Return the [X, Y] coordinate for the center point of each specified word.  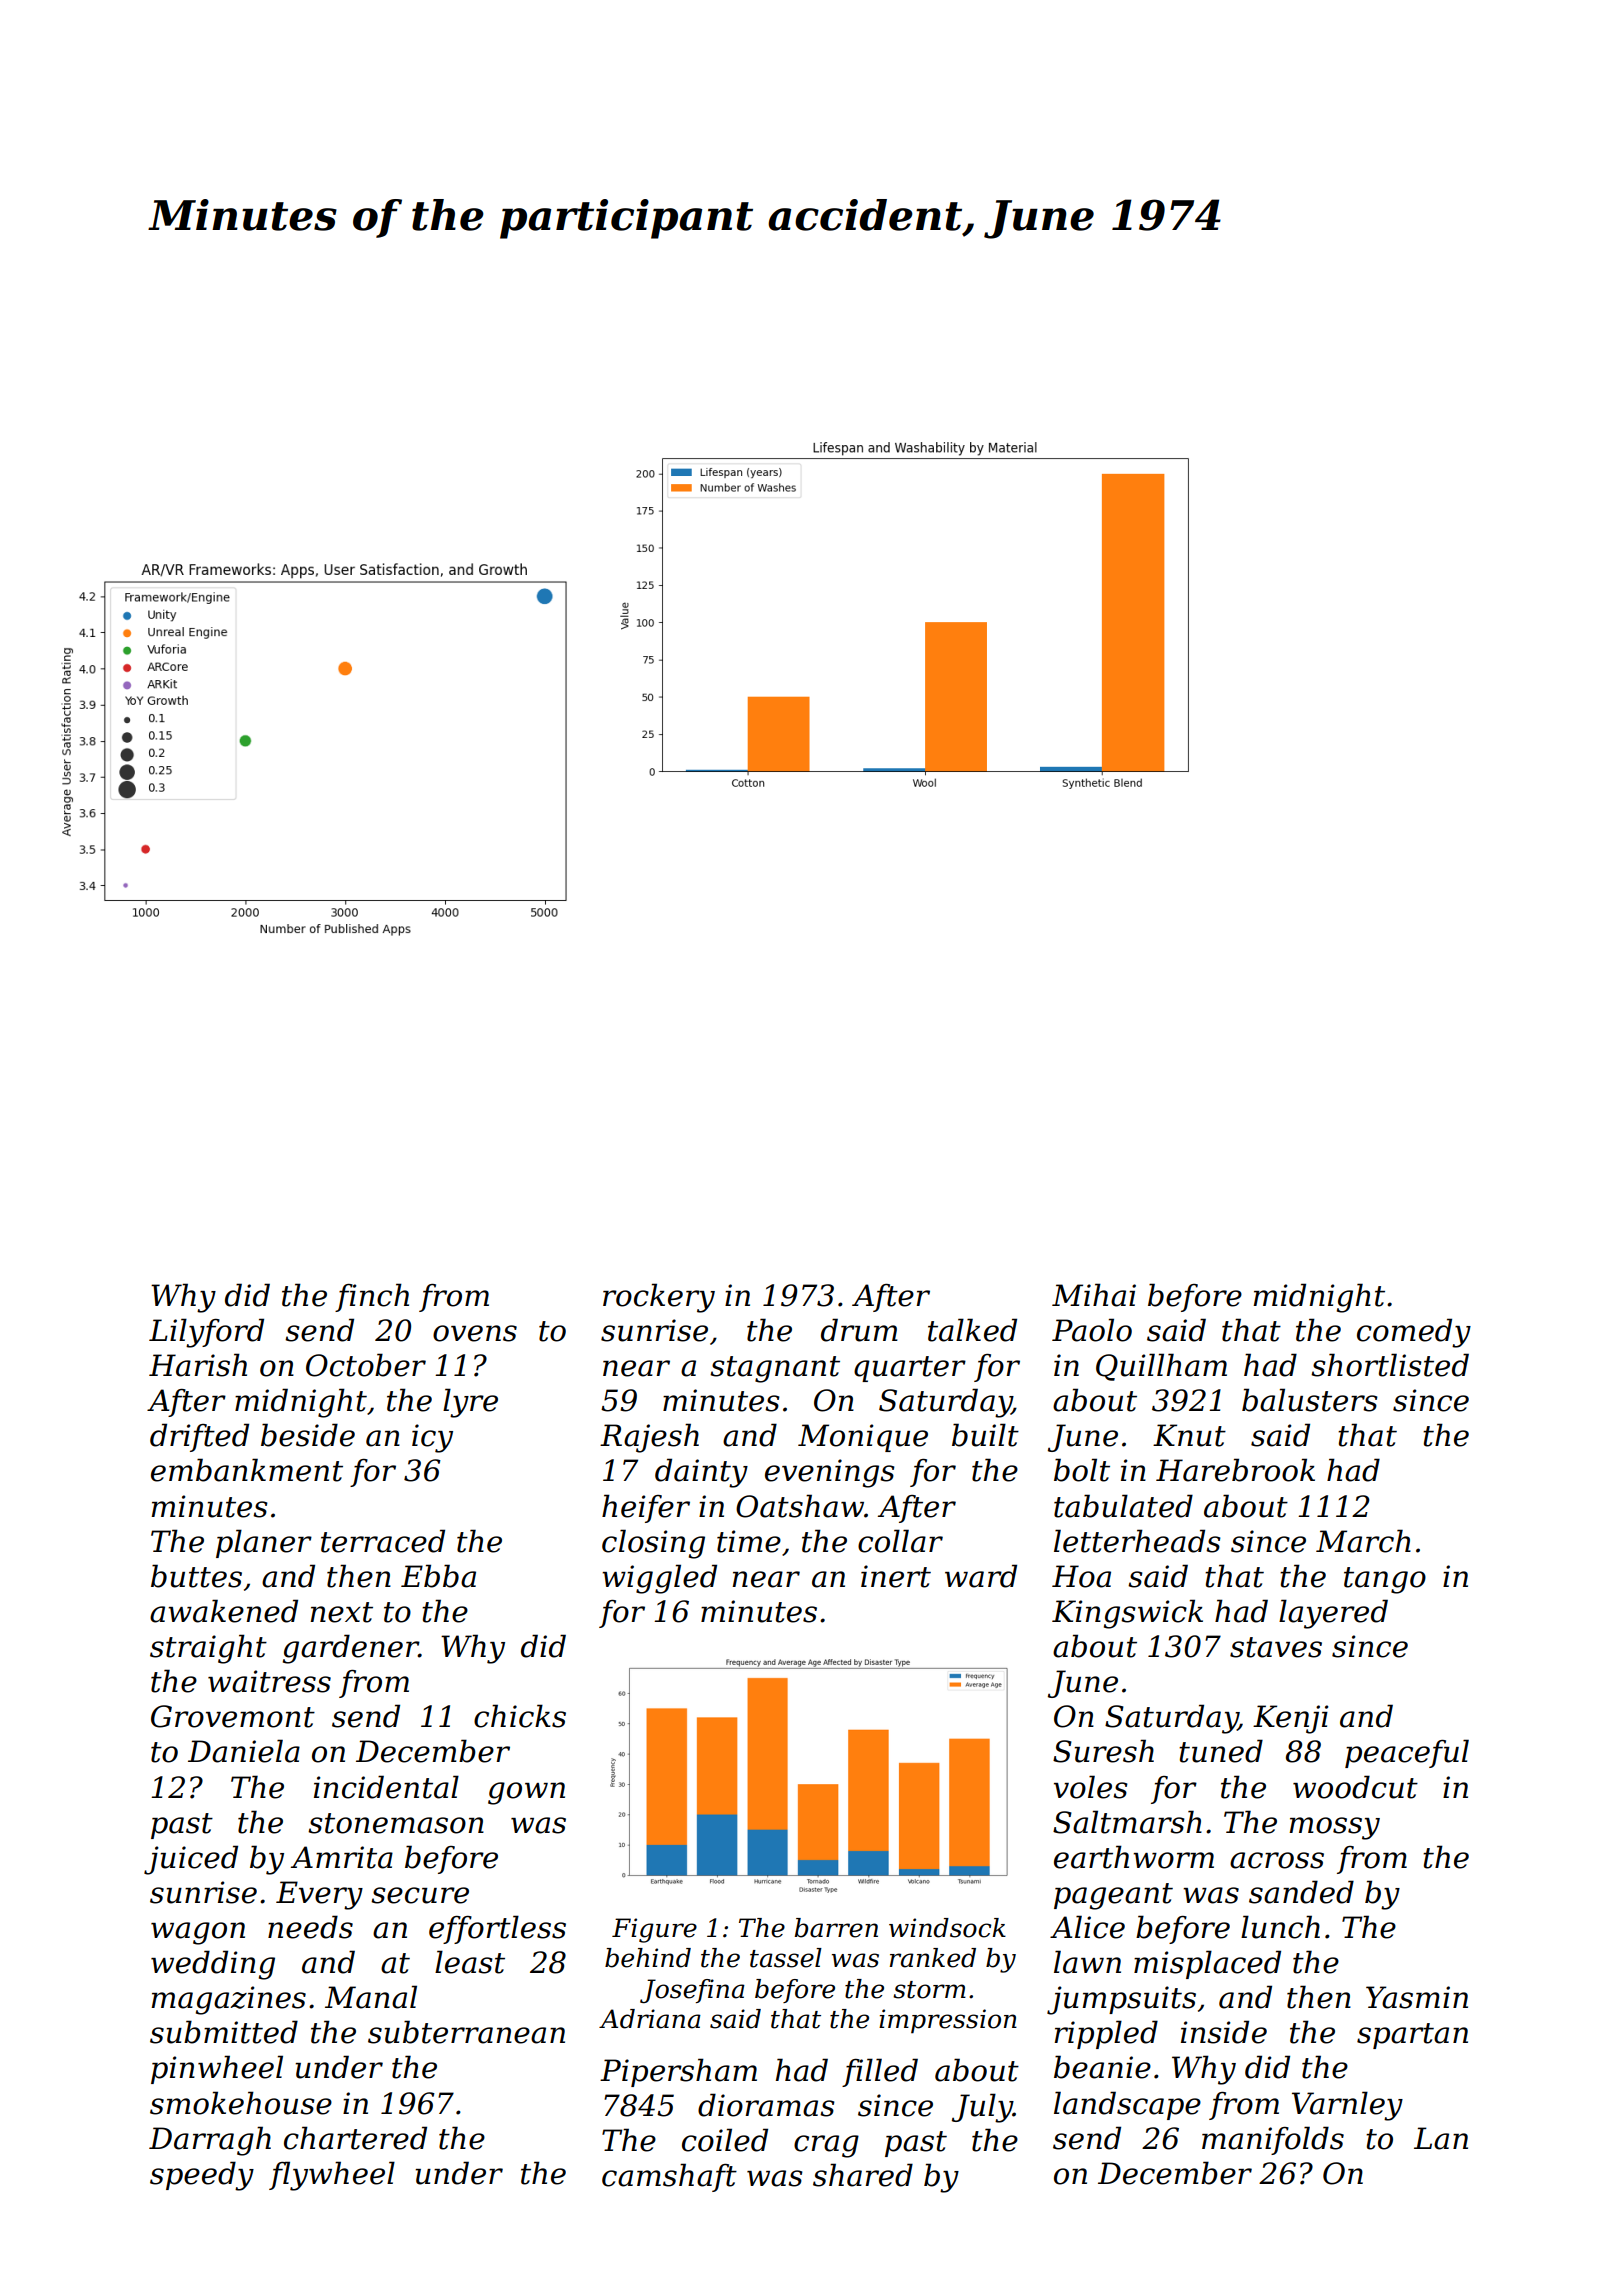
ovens [475, 1333]
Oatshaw [800, 1506]
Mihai [1094, 1295]
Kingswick [1127, 1614]
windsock [947, 1928]
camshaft [669, 2177]
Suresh [1103, 1751]
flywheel [332, 2176]
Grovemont [233, 1716]
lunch [1280, 1927]
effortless [497, 1929]
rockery [659, 1298]
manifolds [1273, 2140]
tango [1385, 1580]
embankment [247, 1470]
